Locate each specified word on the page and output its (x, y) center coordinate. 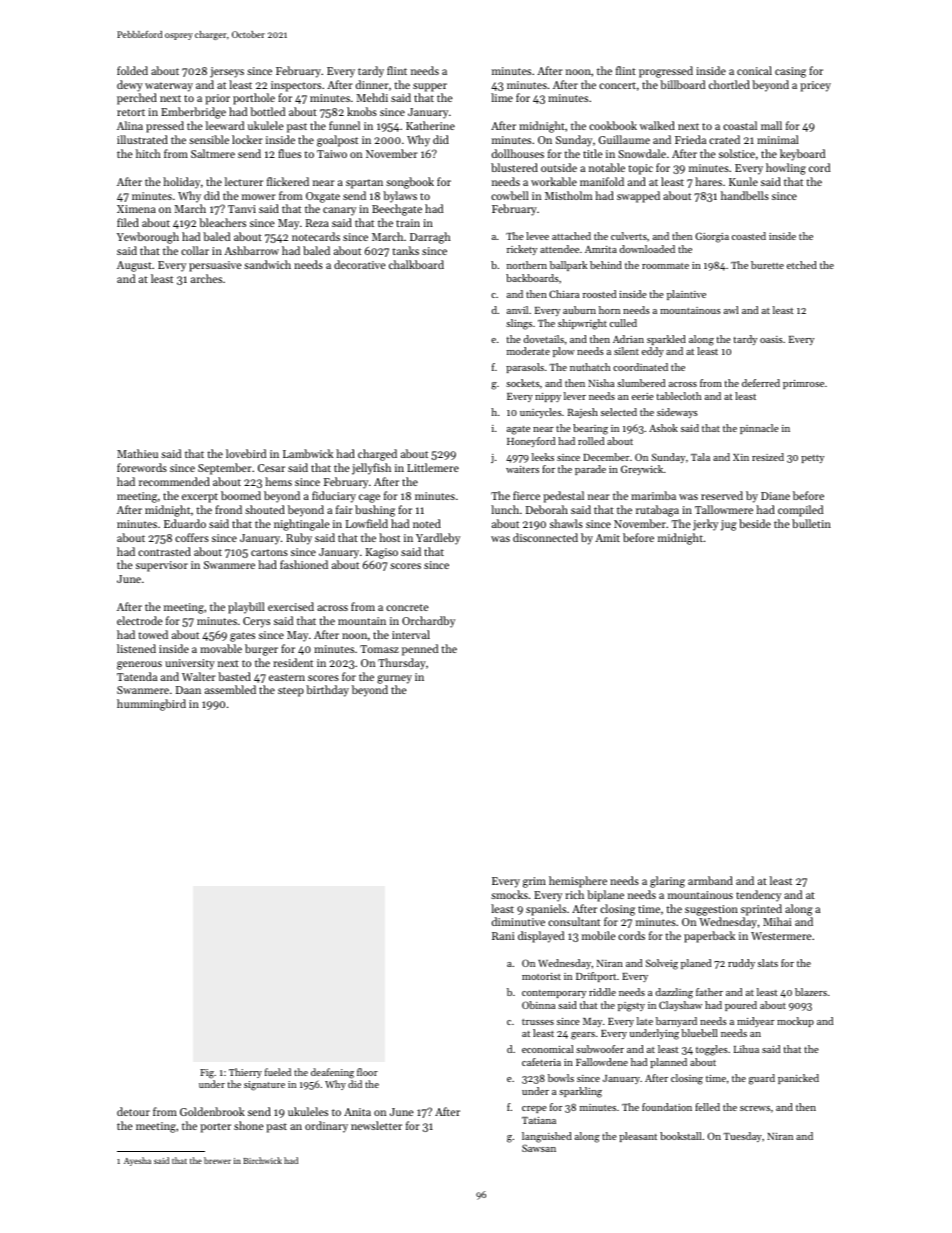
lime (502, 97)
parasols (525, 368)
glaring (667, 882)
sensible (209, 139)
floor (367, 1072)
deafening (332, 1073)
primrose (803, 384)
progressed (666, 72)
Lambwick (308, 453)
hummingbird (151, 705)
